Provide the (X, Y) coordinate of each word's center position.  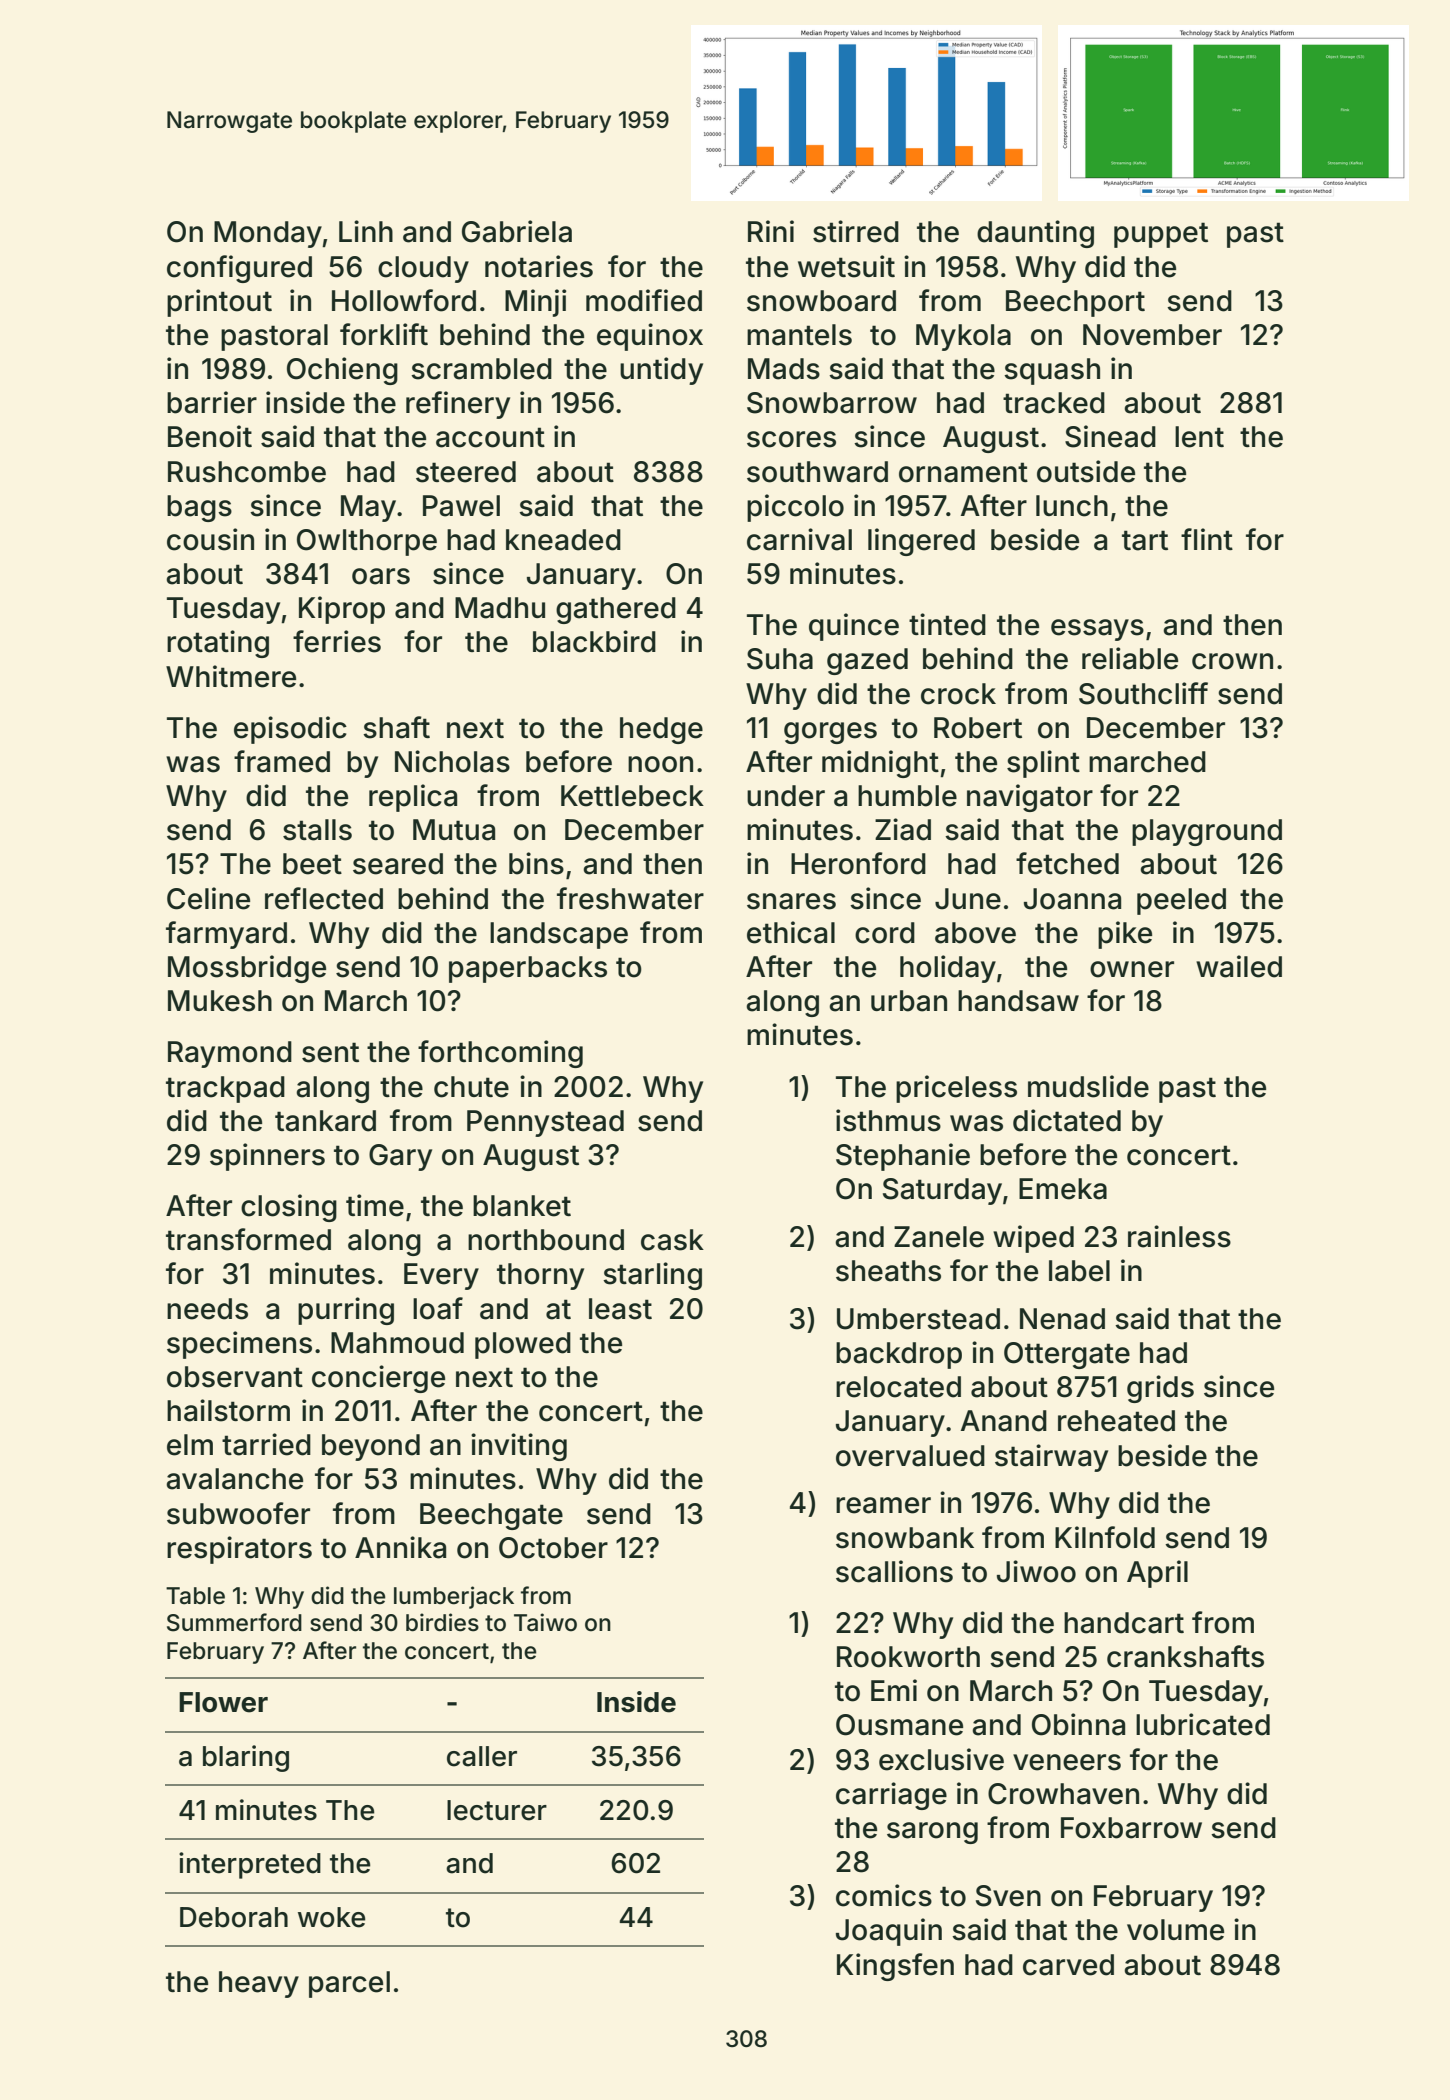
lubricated (1203, 1724)
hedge (661, 730)
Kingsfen (895, 1967)
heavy (259, 1984)
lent (1199, 437)
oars (381, 576)
